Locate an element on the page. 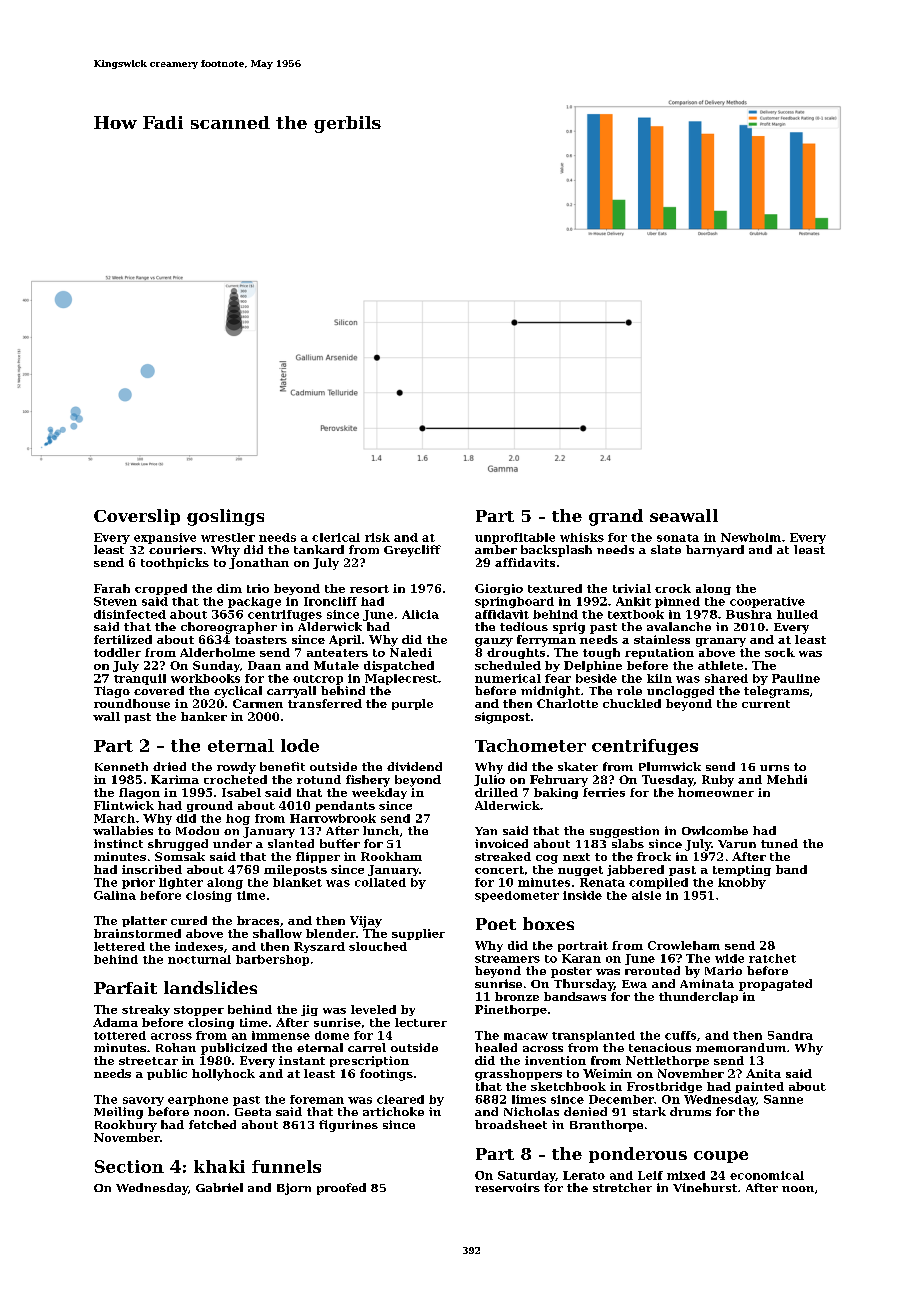 The image size is (924, 1308). Plumwick is located at coordinates (670, 766).
